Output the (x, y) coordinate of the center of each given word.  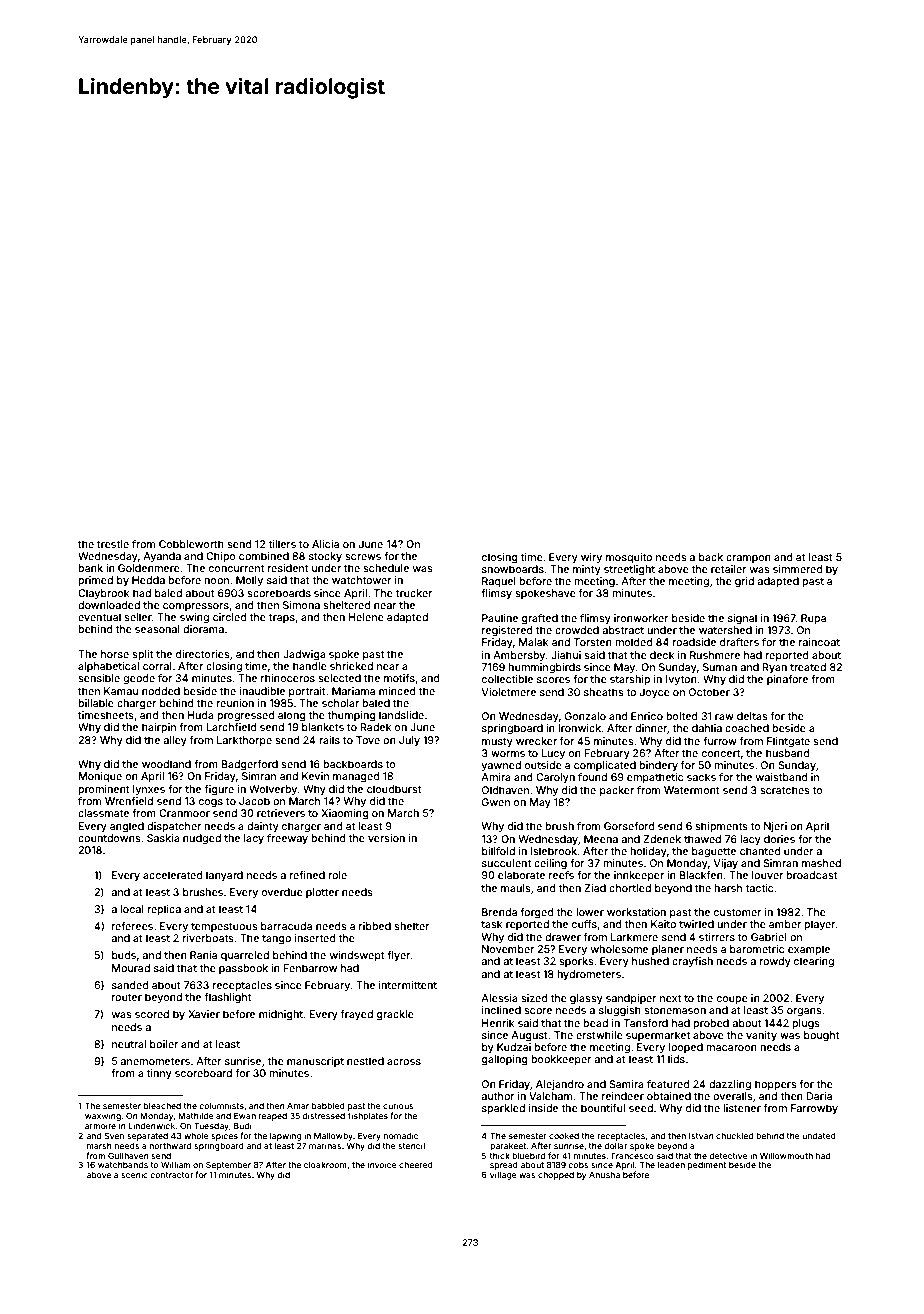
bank (90, 568)
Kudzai (514, 1047)
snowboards (513, 569)
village (503, 1175)
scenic (134, 1174)
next (671, 998)
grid (744, 582)
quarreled (245, 956)
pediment (707, 1165)
